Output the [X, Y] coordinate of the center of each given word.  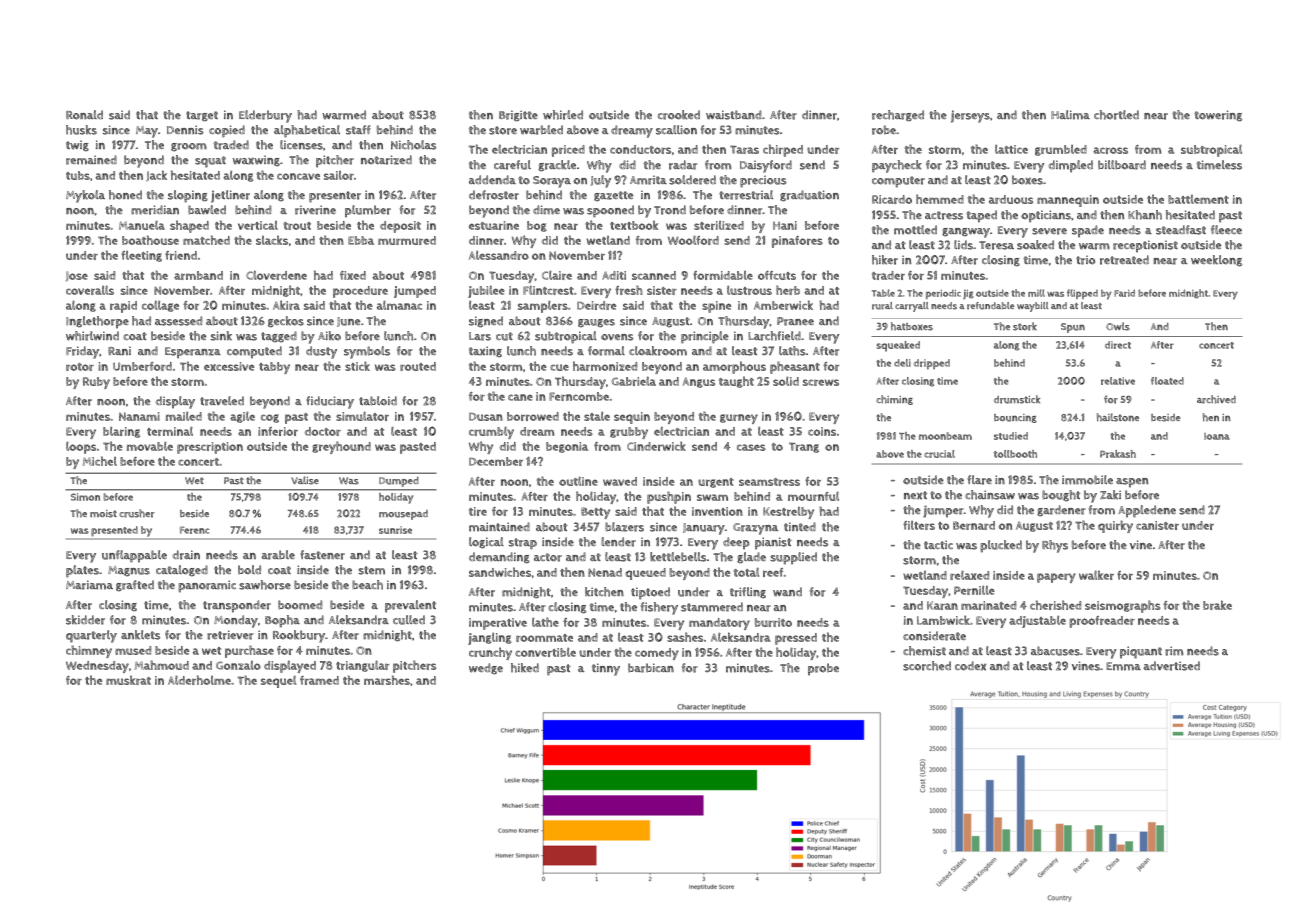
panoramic [207, 586]
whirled [563, 115]
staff [358, 130]
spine [716, 307]
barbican [651, 668]
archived [1216, 399]
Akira [286, 305]
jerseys [970, 116]
